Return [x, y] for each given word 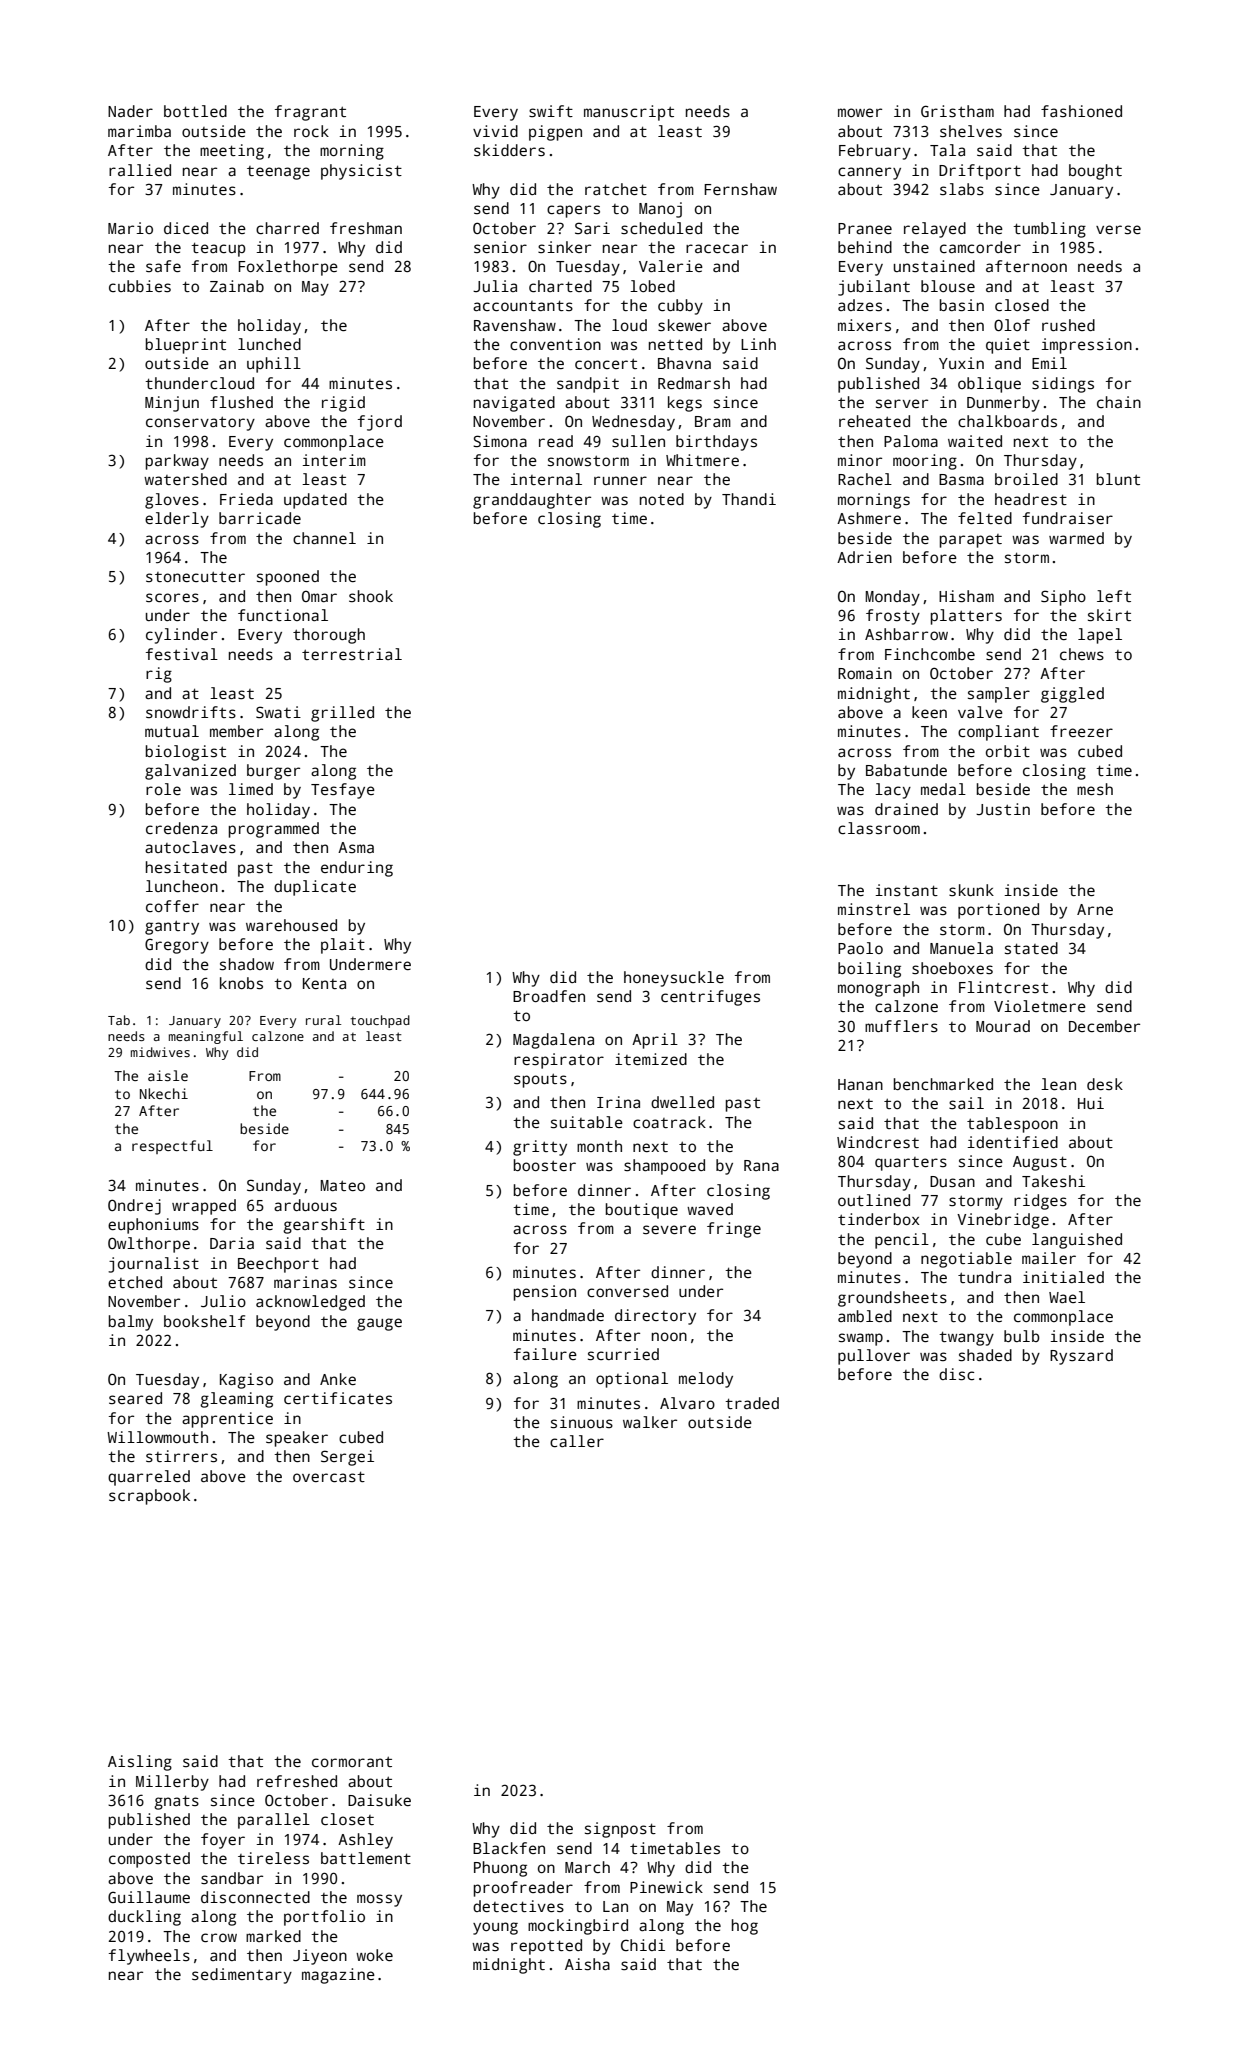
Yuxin [961, 363]
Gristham [957, 111]
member [236, 731]
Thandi [749, 499]
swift [551, 111]
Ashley [365, 1841]
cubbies [140, 286]
